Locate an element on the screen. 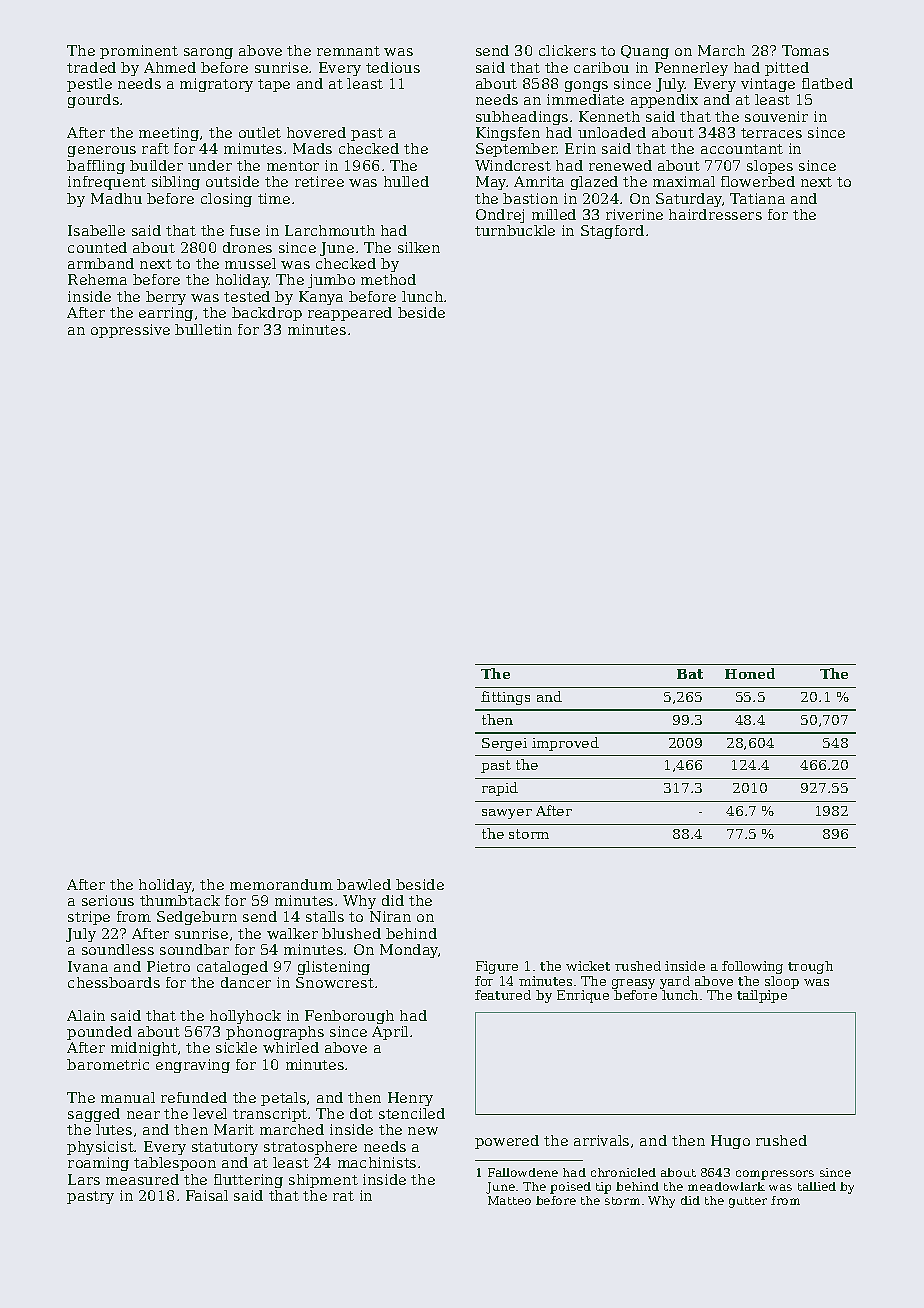 Image resolution: width=924 pixels, height=1308 pixels. fittings is located at coordinates (505, 698).
